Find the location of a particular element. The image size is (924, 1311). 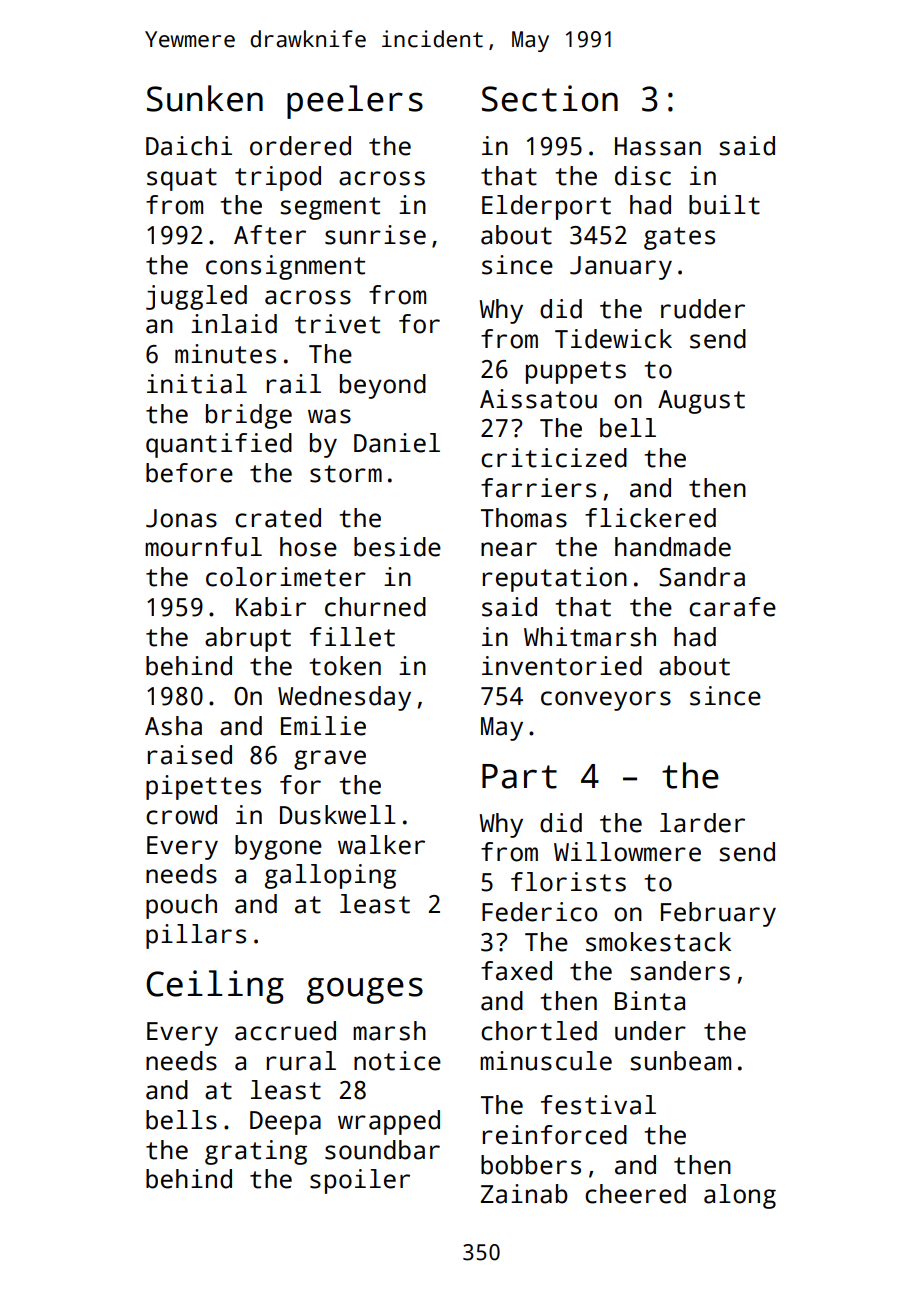

Zainab is located at coordinates (524, 1194).
